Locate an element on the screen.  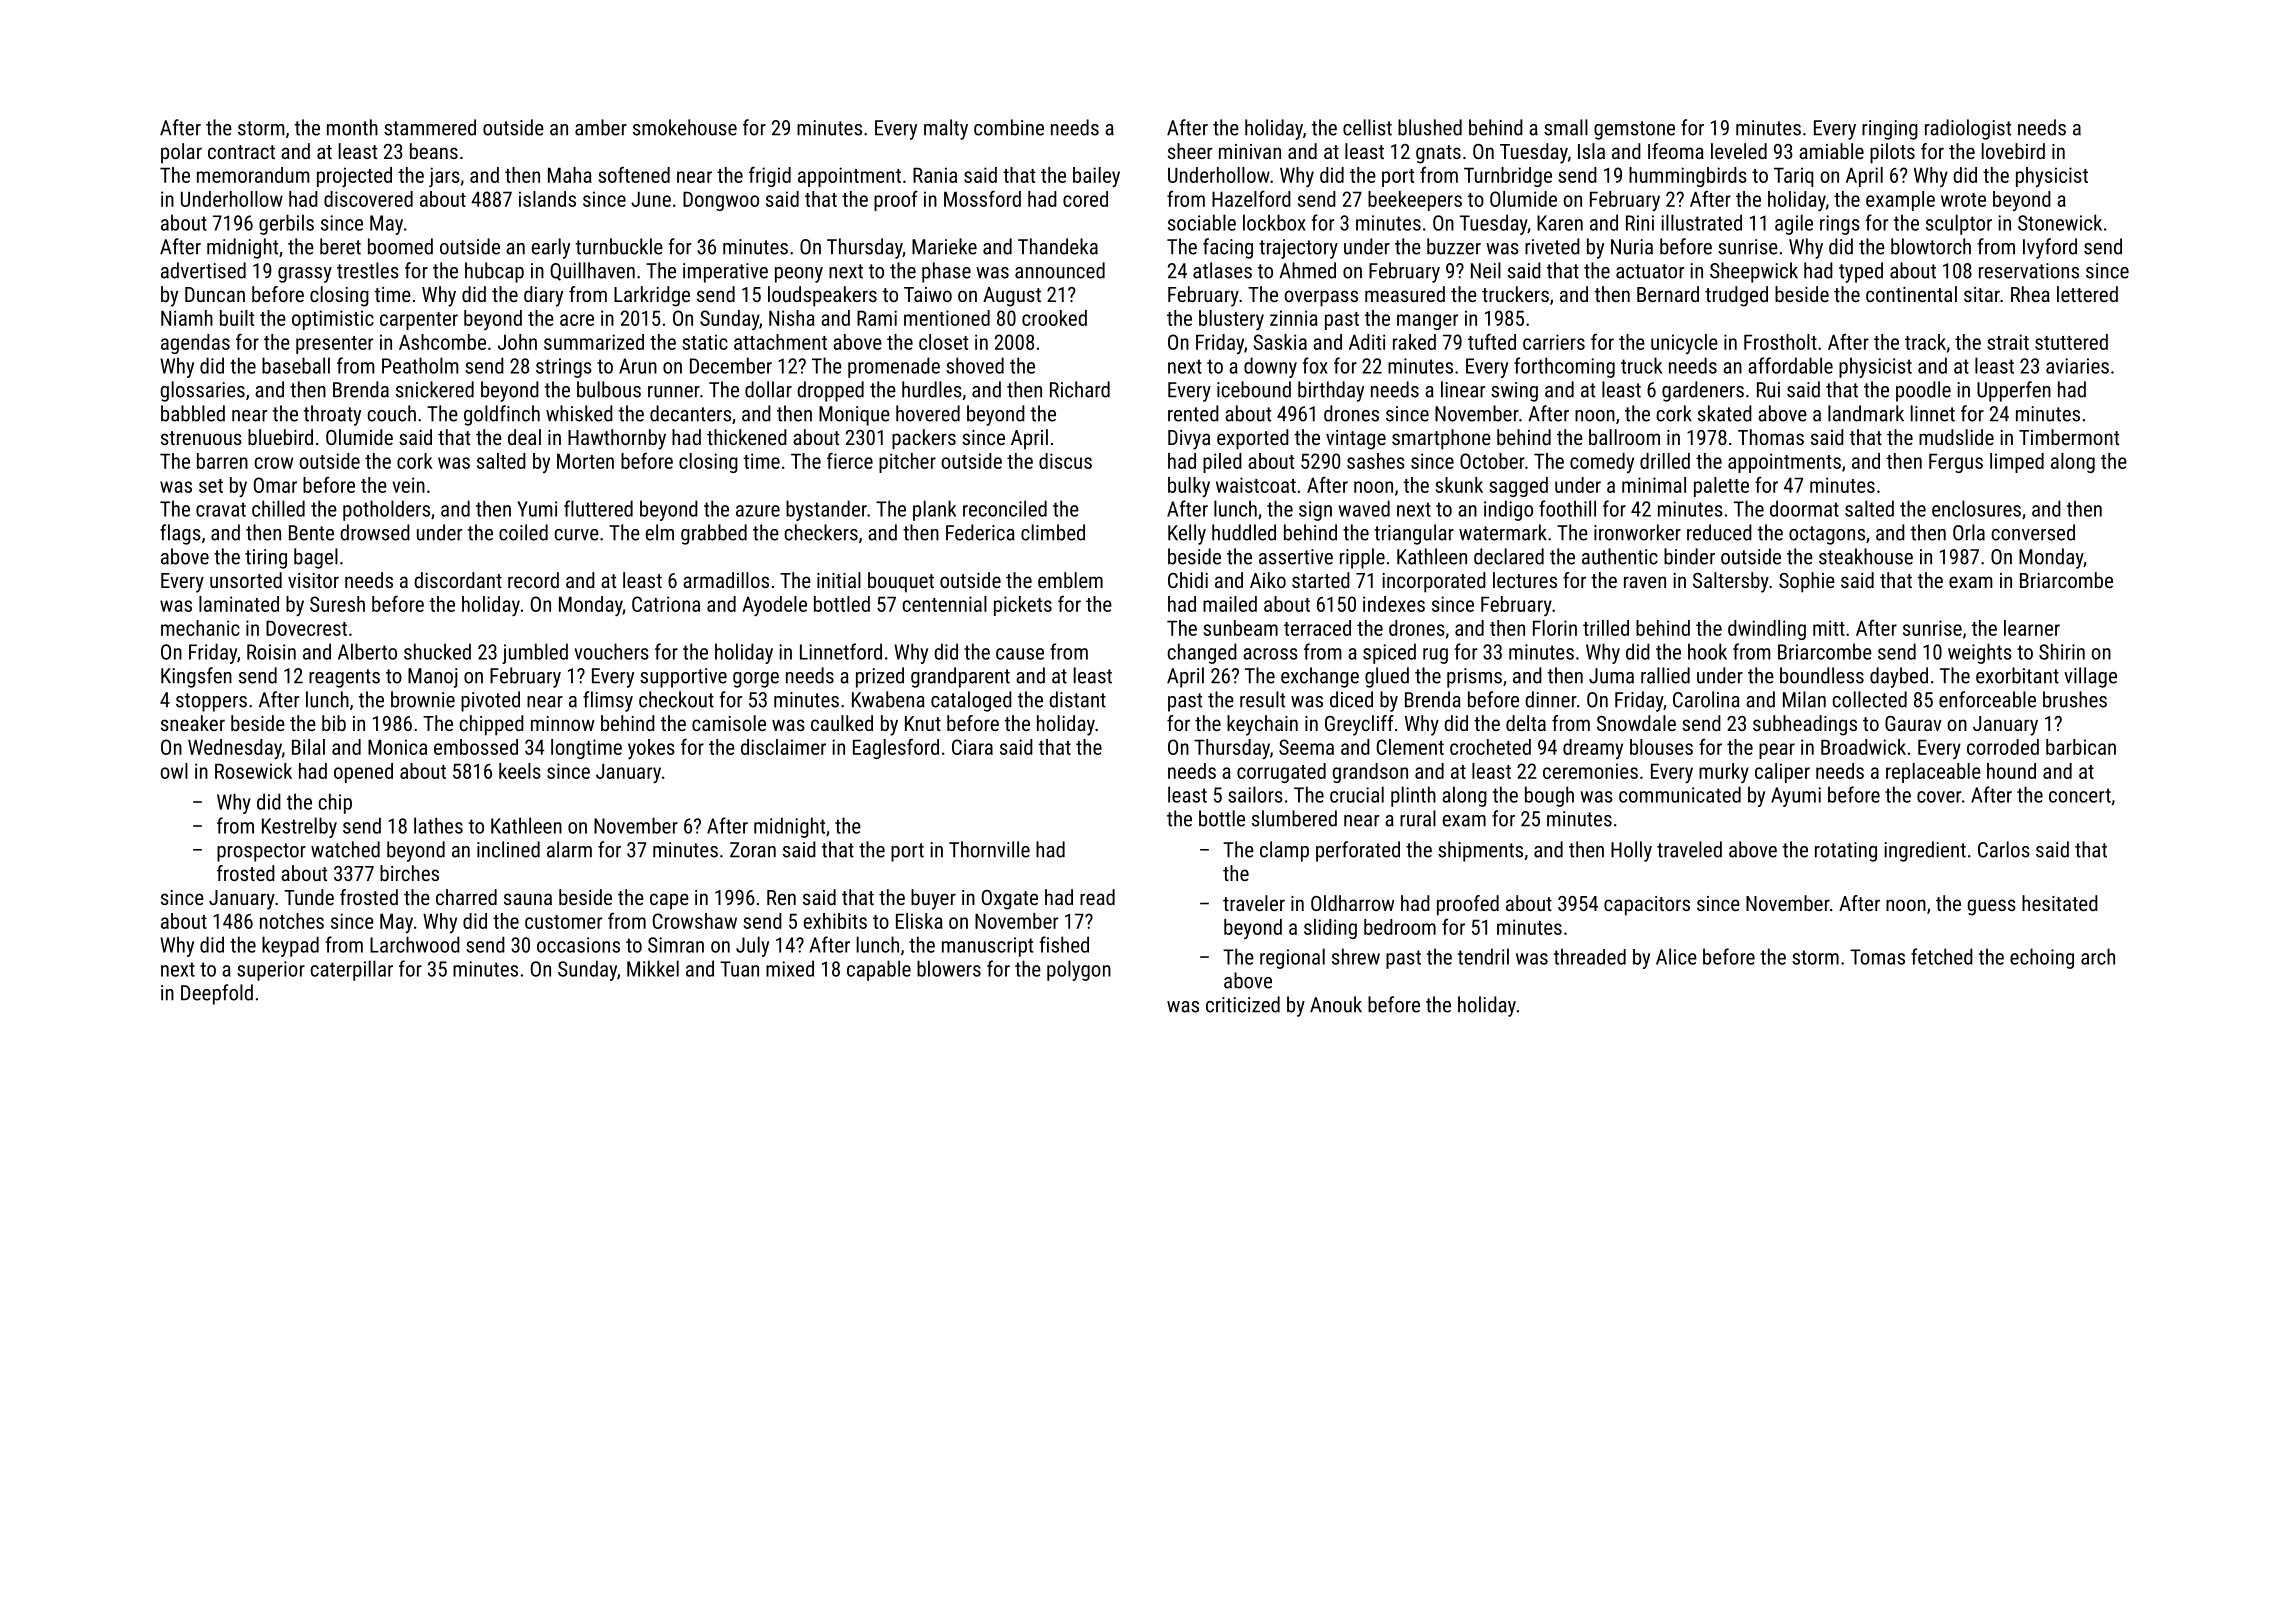
opened is located at coordinates (363, 773).
